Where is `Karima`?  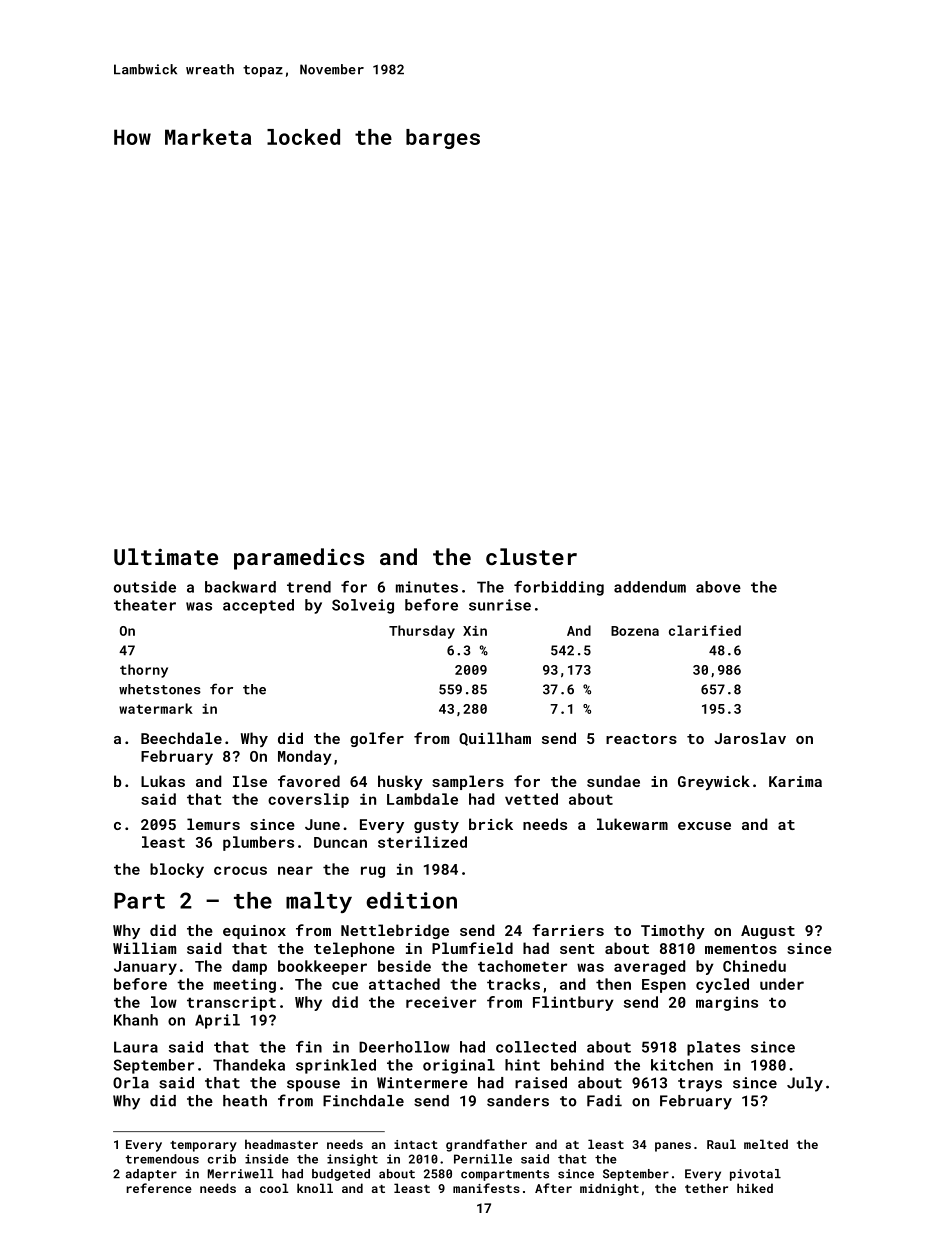 Karima is located at coordinates (795, 781).
